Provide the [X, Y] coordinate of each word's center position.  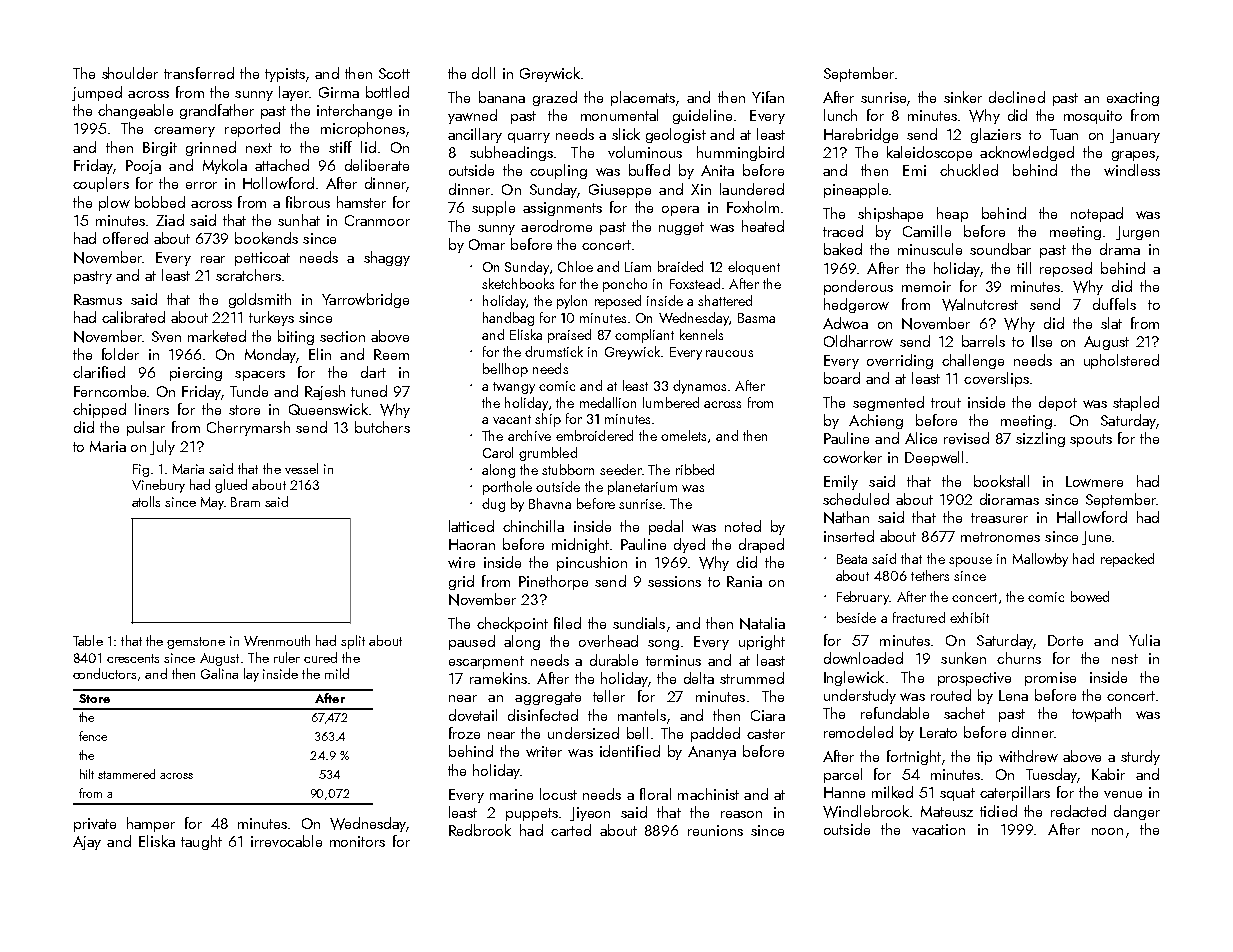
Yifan [768, 97]
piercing [196, 374]
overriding [900, 361]
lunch [840, 115]
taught [201, 842]
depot [1058, 403]
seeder [621, 469]
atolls [146, 501]
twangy [514, 388]
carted [571, 830]
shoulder [130, 73]
